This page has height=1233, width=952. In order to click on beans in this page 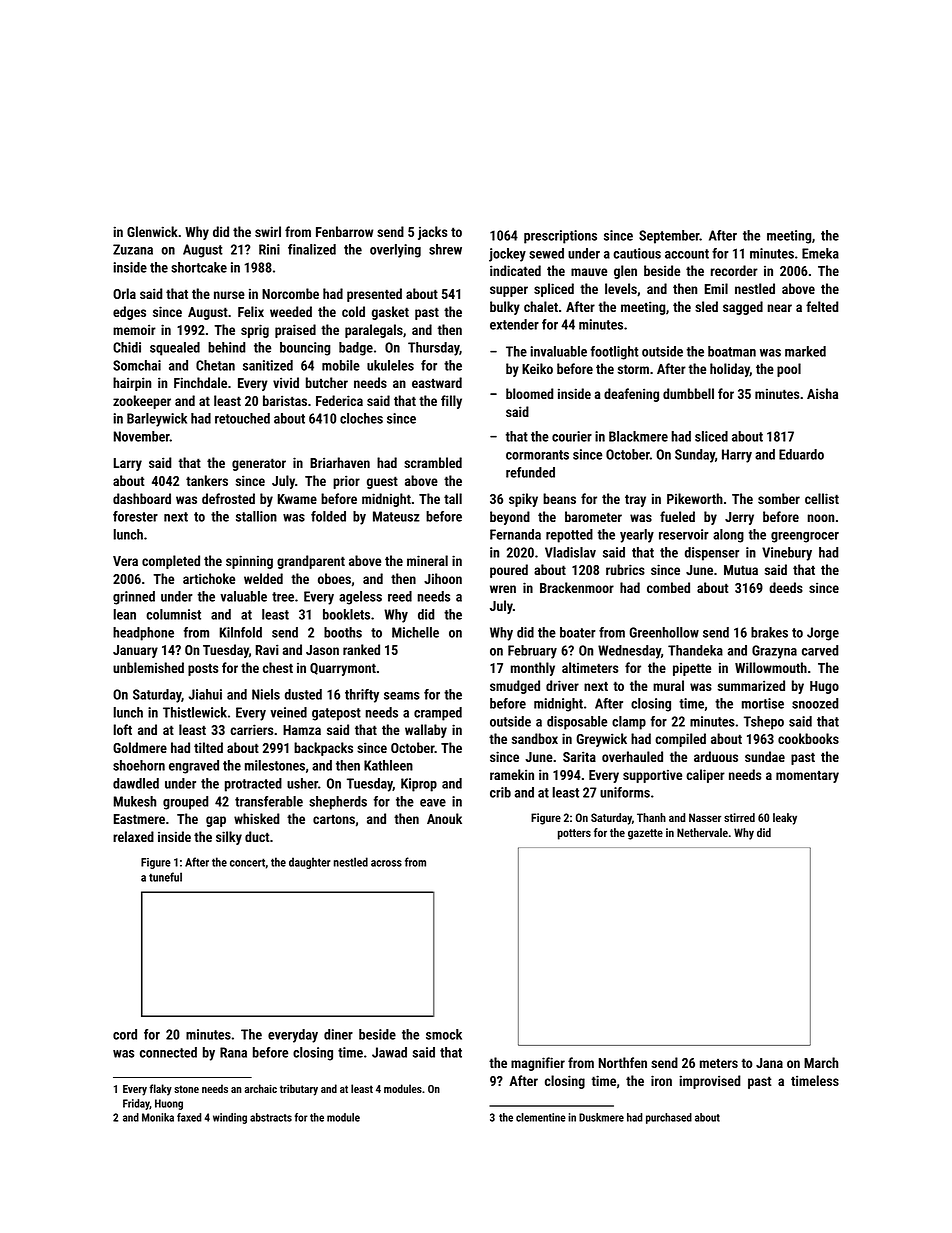, I will do `click(559, 498)`.
